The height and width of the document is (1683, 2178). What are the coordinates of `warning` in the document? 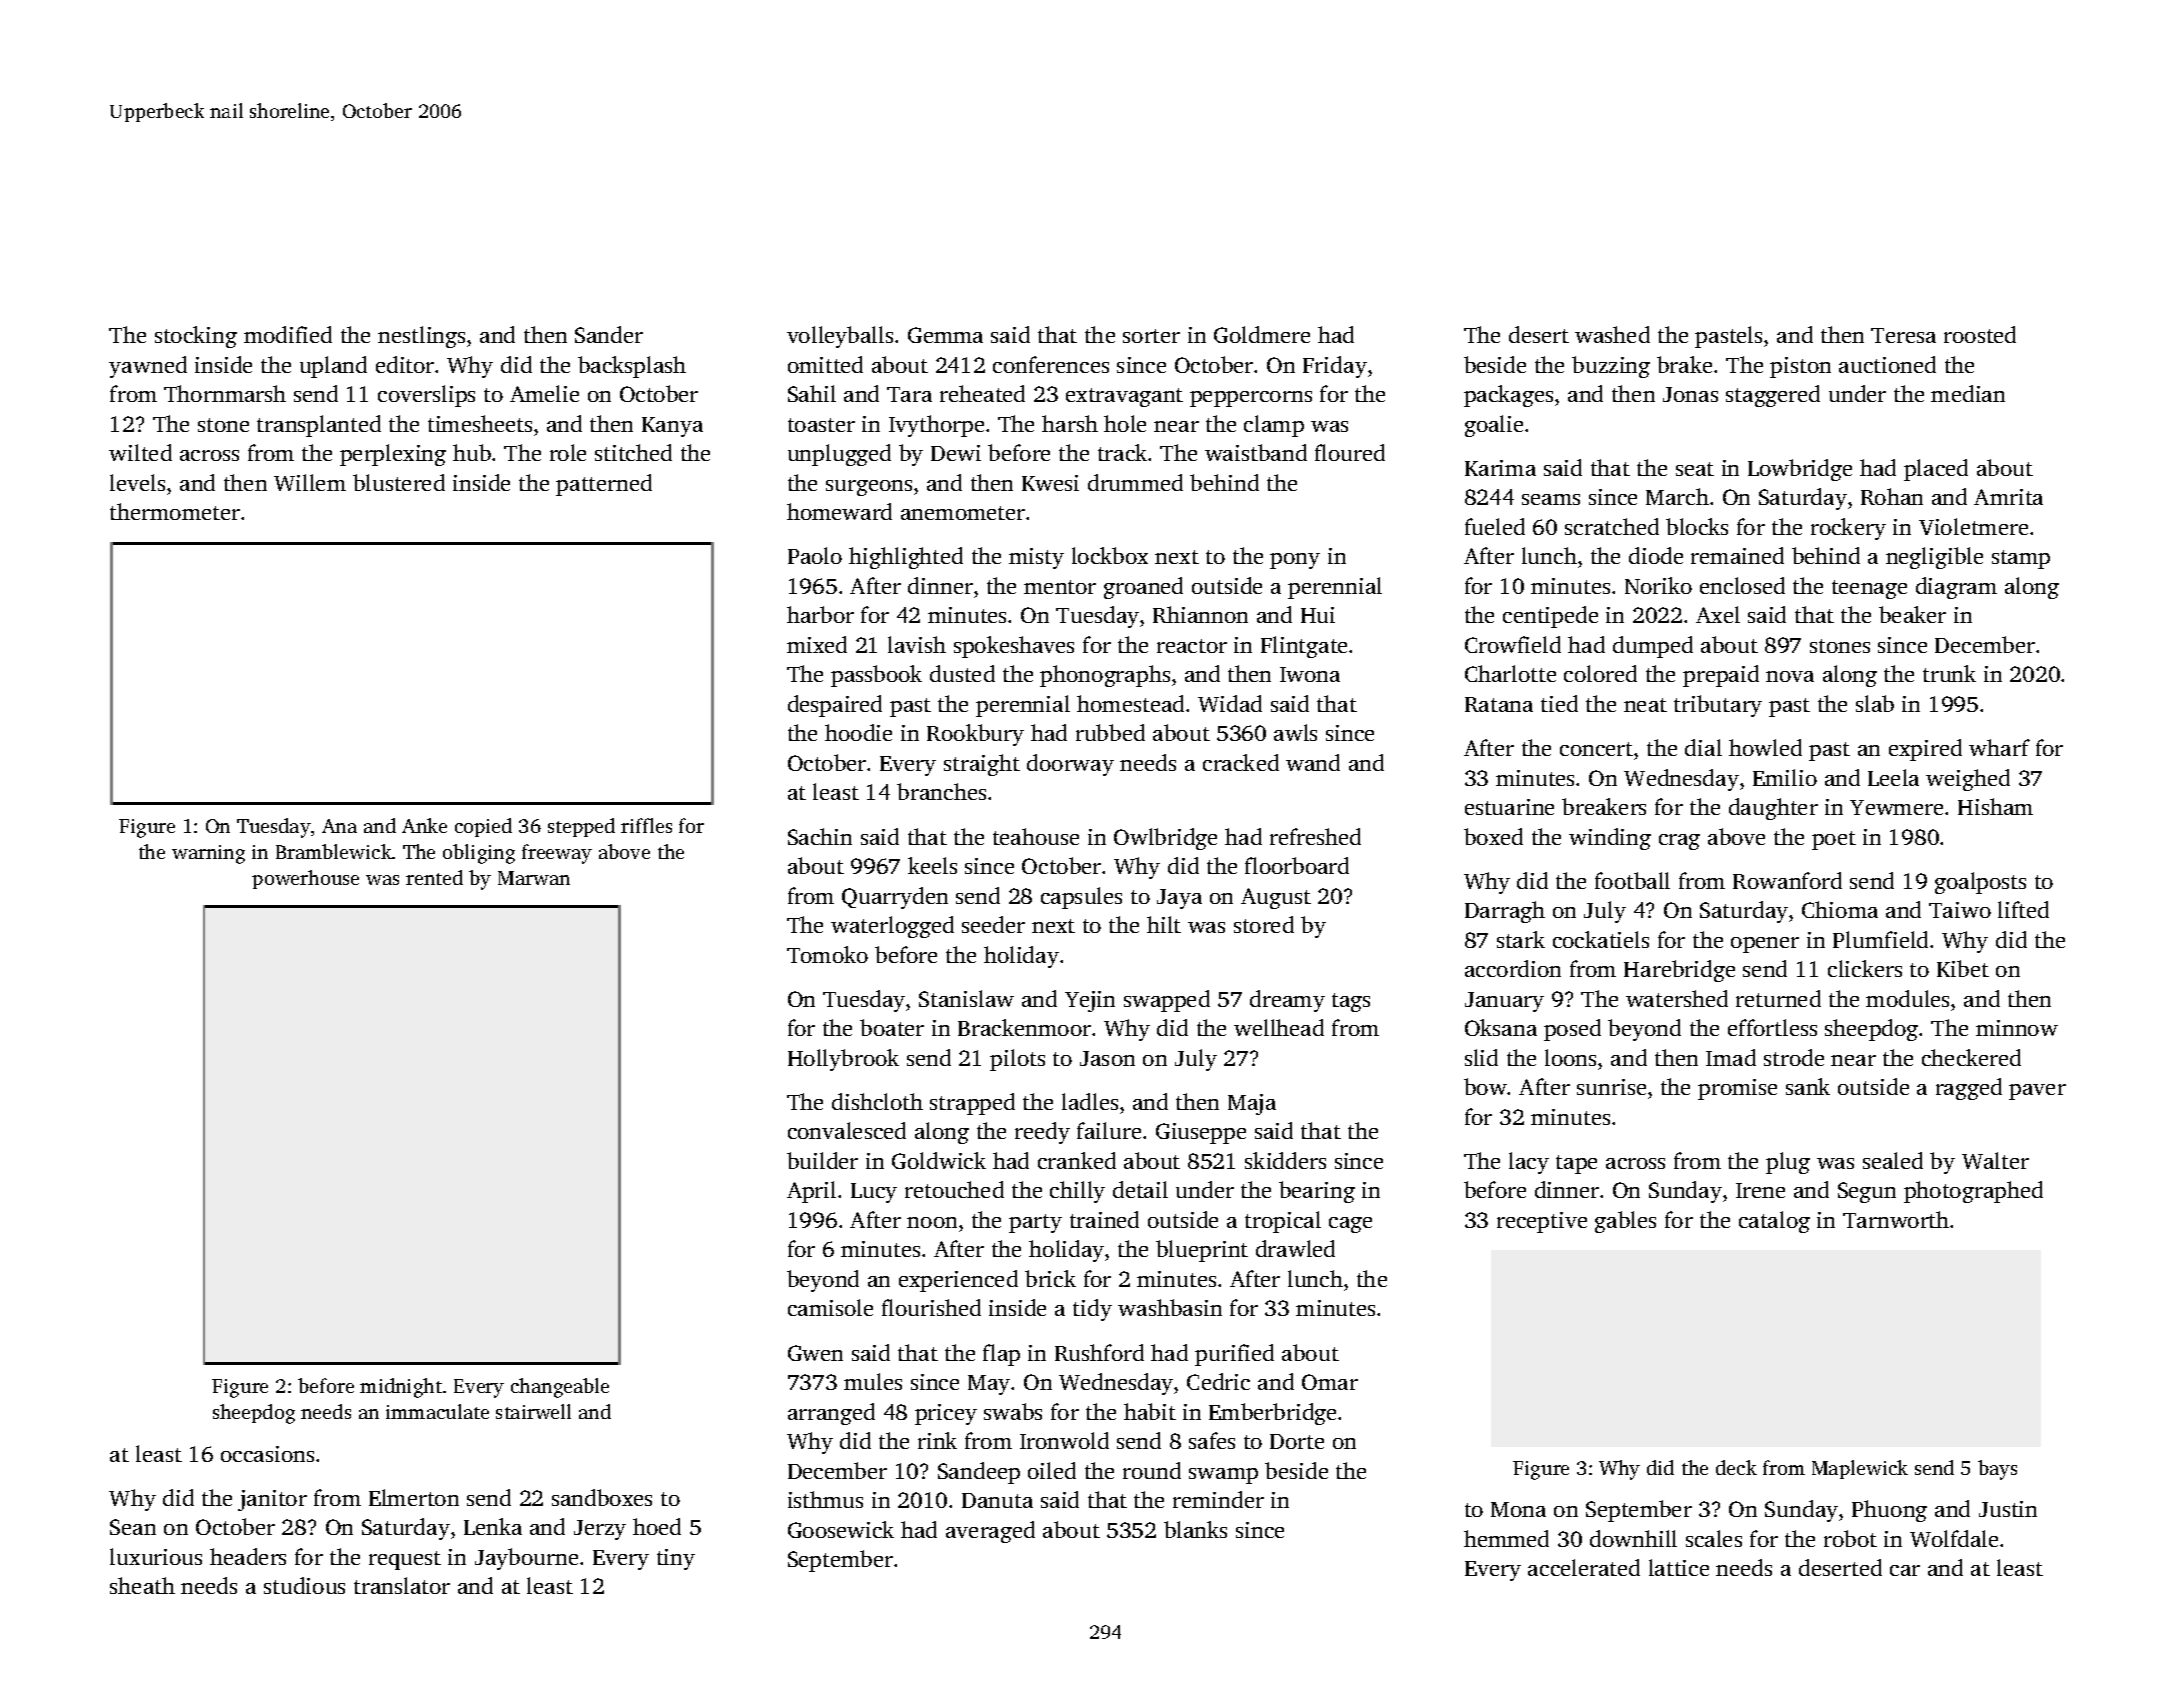 It's located at (208, 854).
